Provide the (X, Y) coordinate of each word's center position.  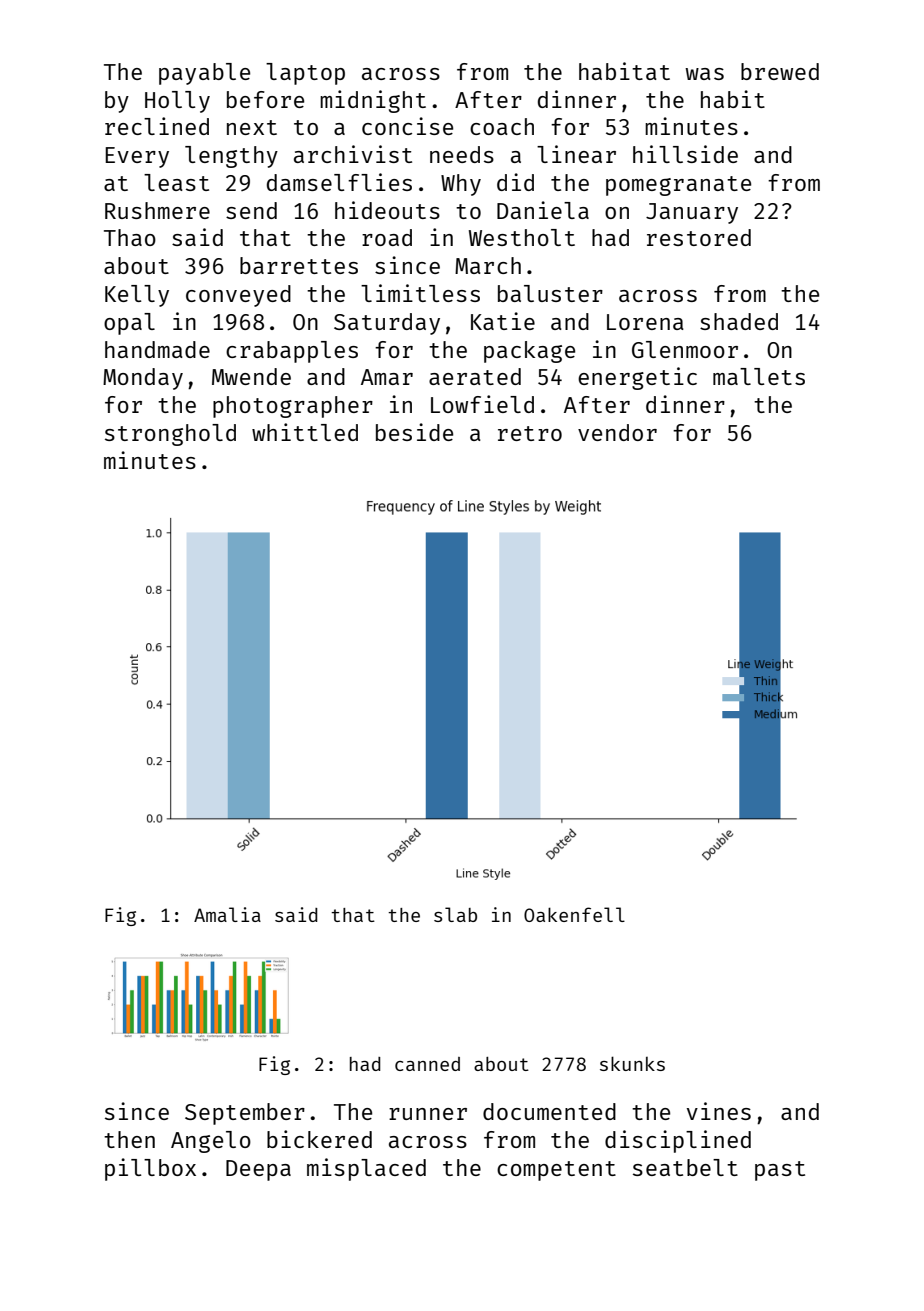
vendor (617, 432)
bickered (319, 1139)
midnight (373, 101)
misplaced (366, 1169)
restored (699, 237)
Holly (177, 102)
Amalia (227, 914)
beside (414, 432)
